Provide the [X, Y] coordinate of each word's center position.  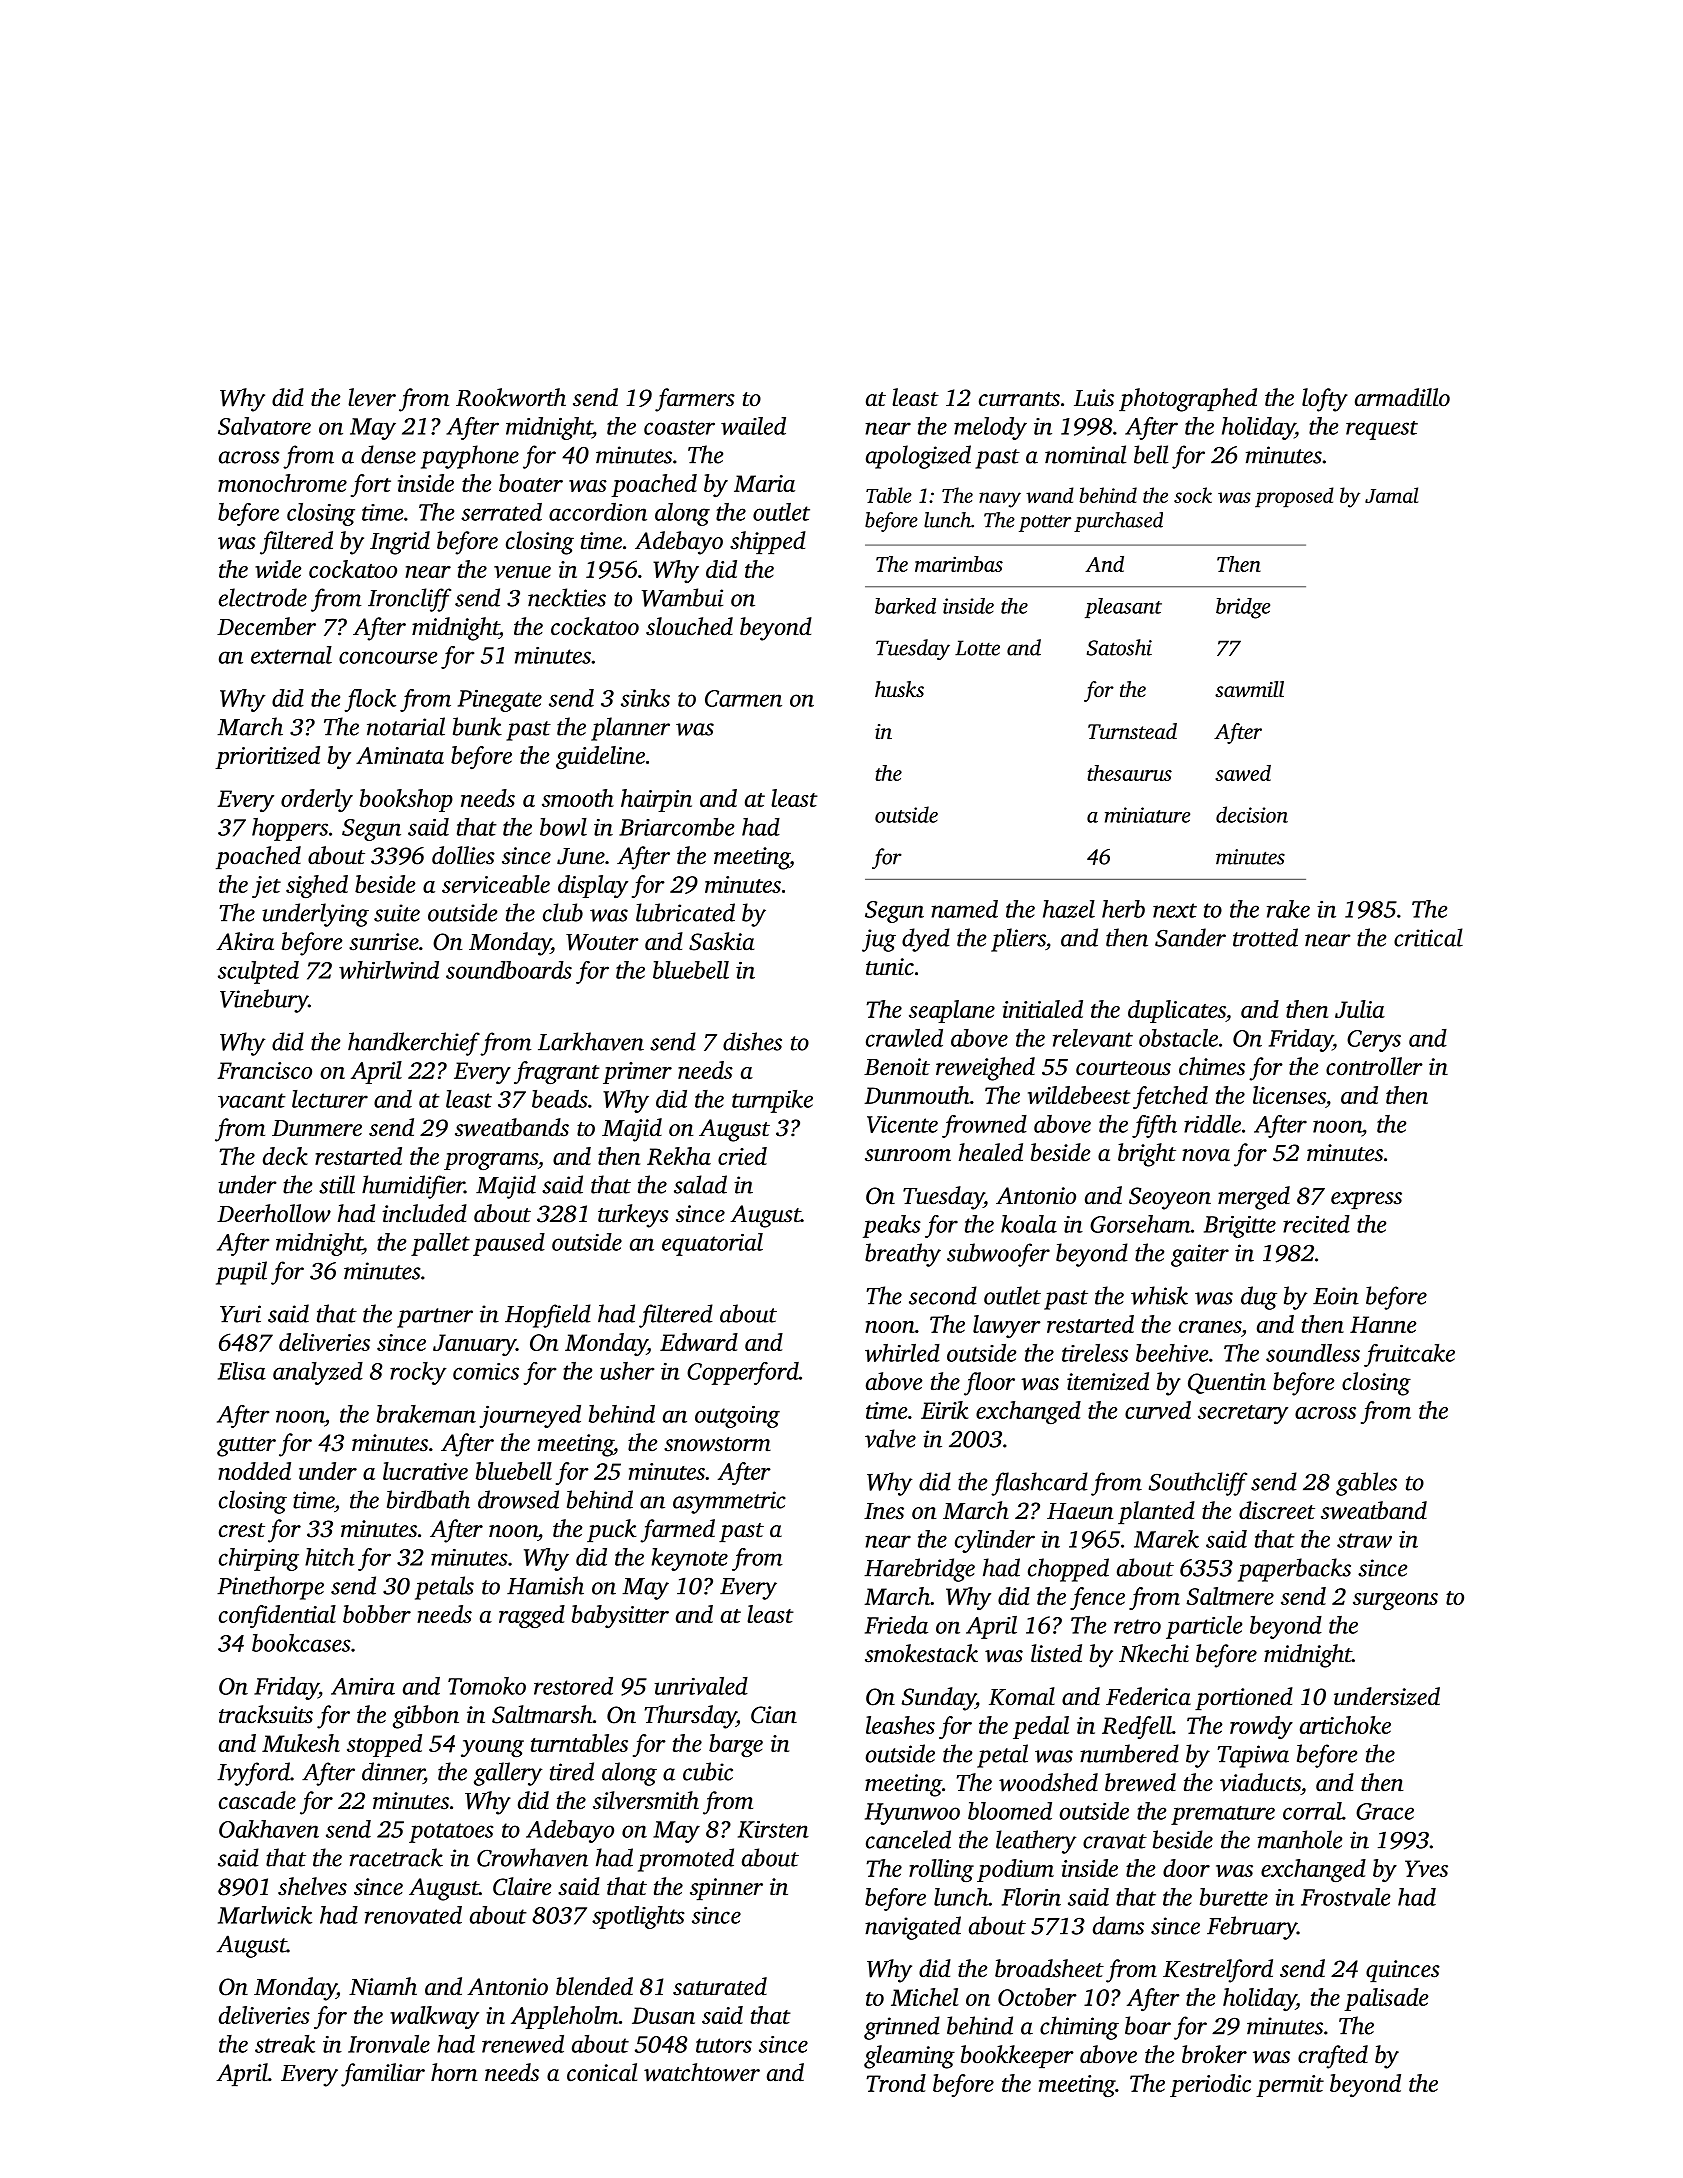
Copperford [743, 1373]
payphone [470, 457]
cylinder [995, 1541]
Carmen [743, 698]
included [425, 1213]
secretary [1243, 1414]
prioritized [267, 757]
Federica [1148, 1696]
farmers [695, 400]
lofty [1325, 400]
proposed [1294, 497]
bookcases [301, 1643]
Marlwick [265, 1915]
